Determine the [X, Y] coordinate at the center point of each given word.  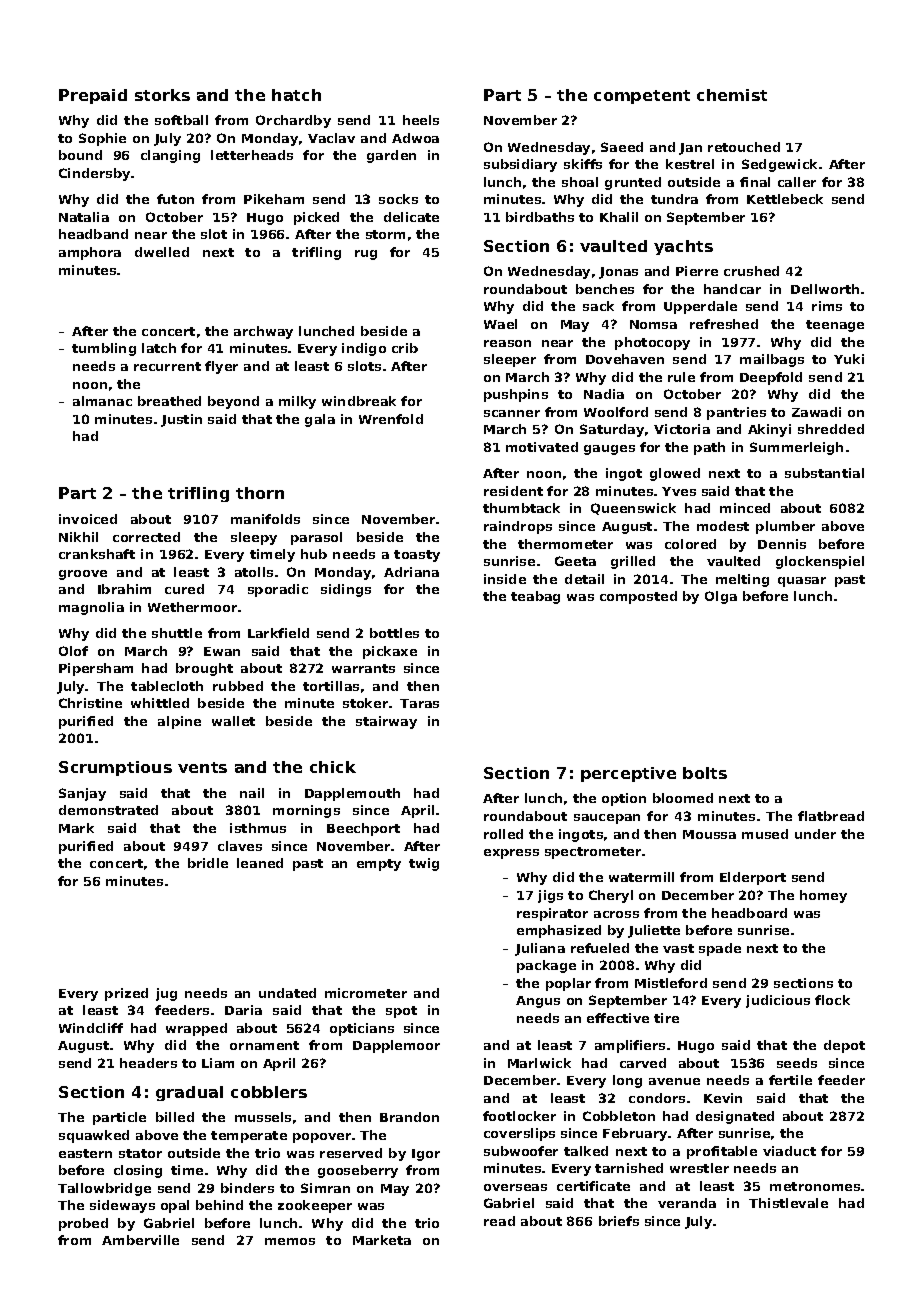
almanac [102, 401]
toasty [417, 556]
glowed [675, 474]
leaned [260, 863]
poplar [568, 984]
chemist [732, 95]
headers [148, 1063]
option [624, 799]
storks [162, 95]
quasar [802, 582]
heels [421, 120]
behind [219, 1205]
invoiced [88, 519]
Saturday [612, 430]
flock [832, 1000]
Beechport [363, 829]
